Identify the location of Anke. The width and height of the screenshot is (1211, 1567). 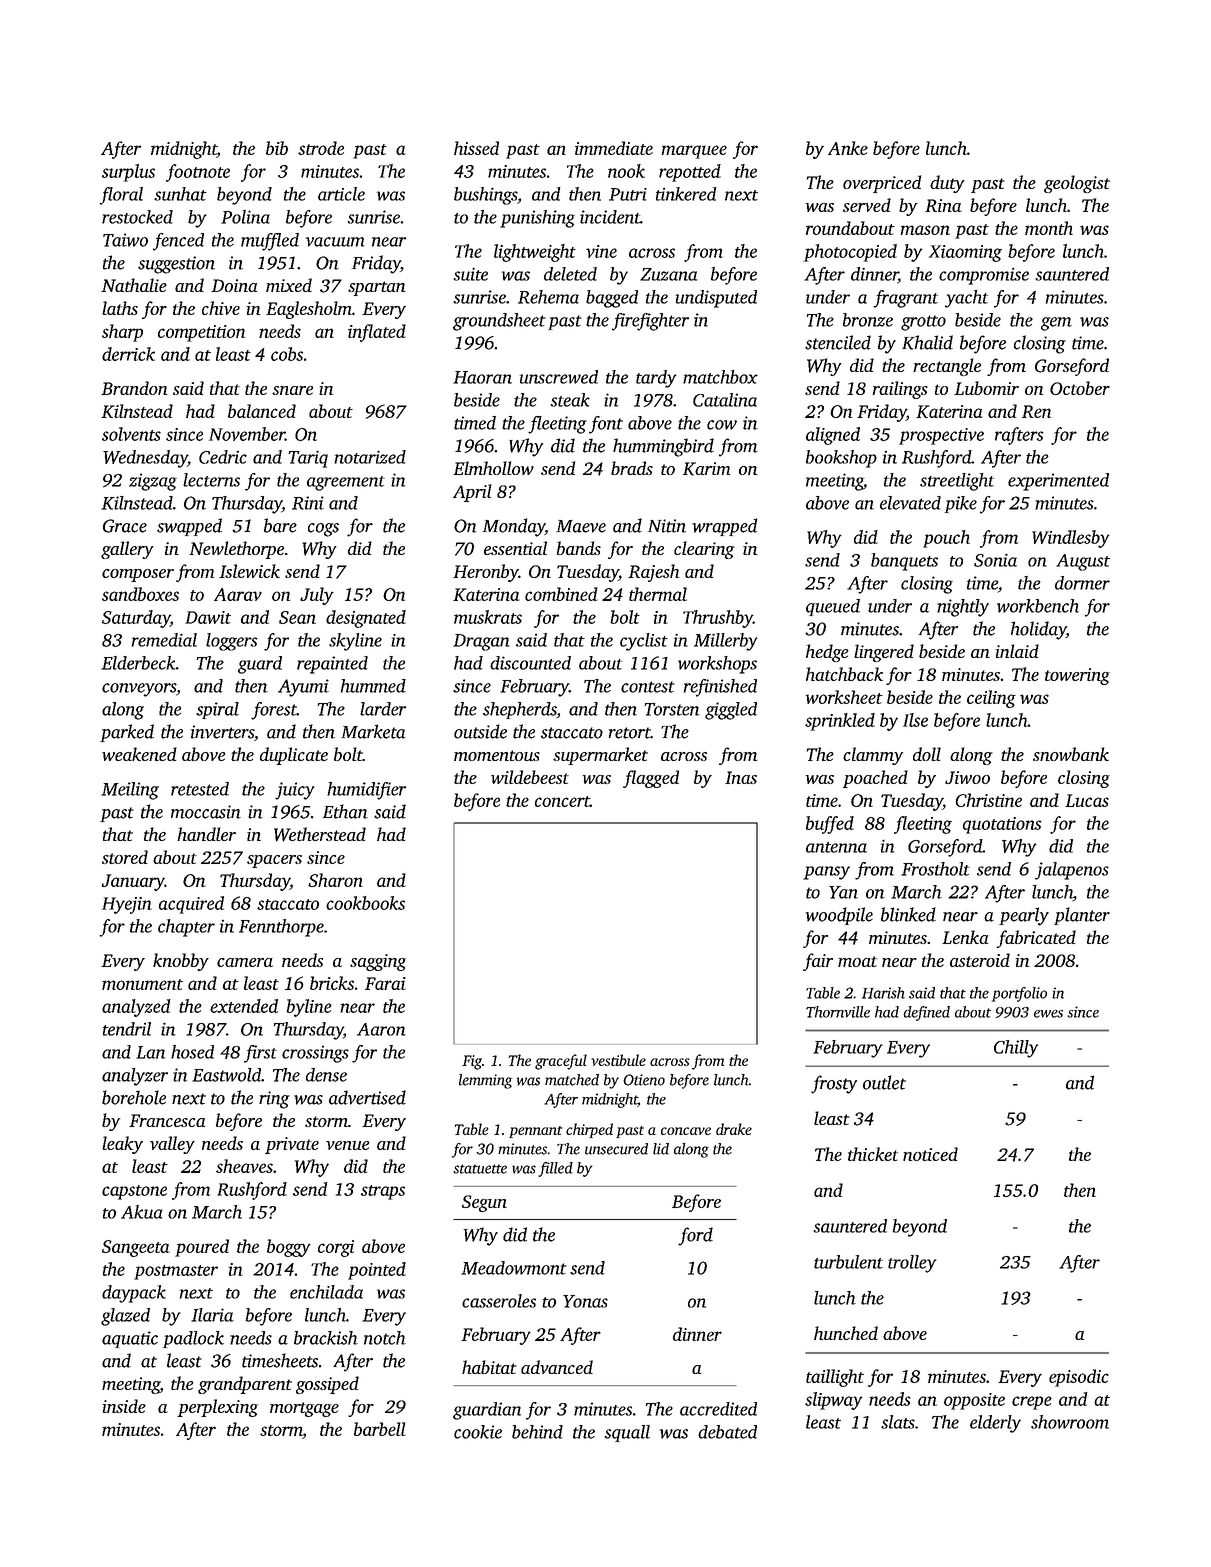
(848, 148).
